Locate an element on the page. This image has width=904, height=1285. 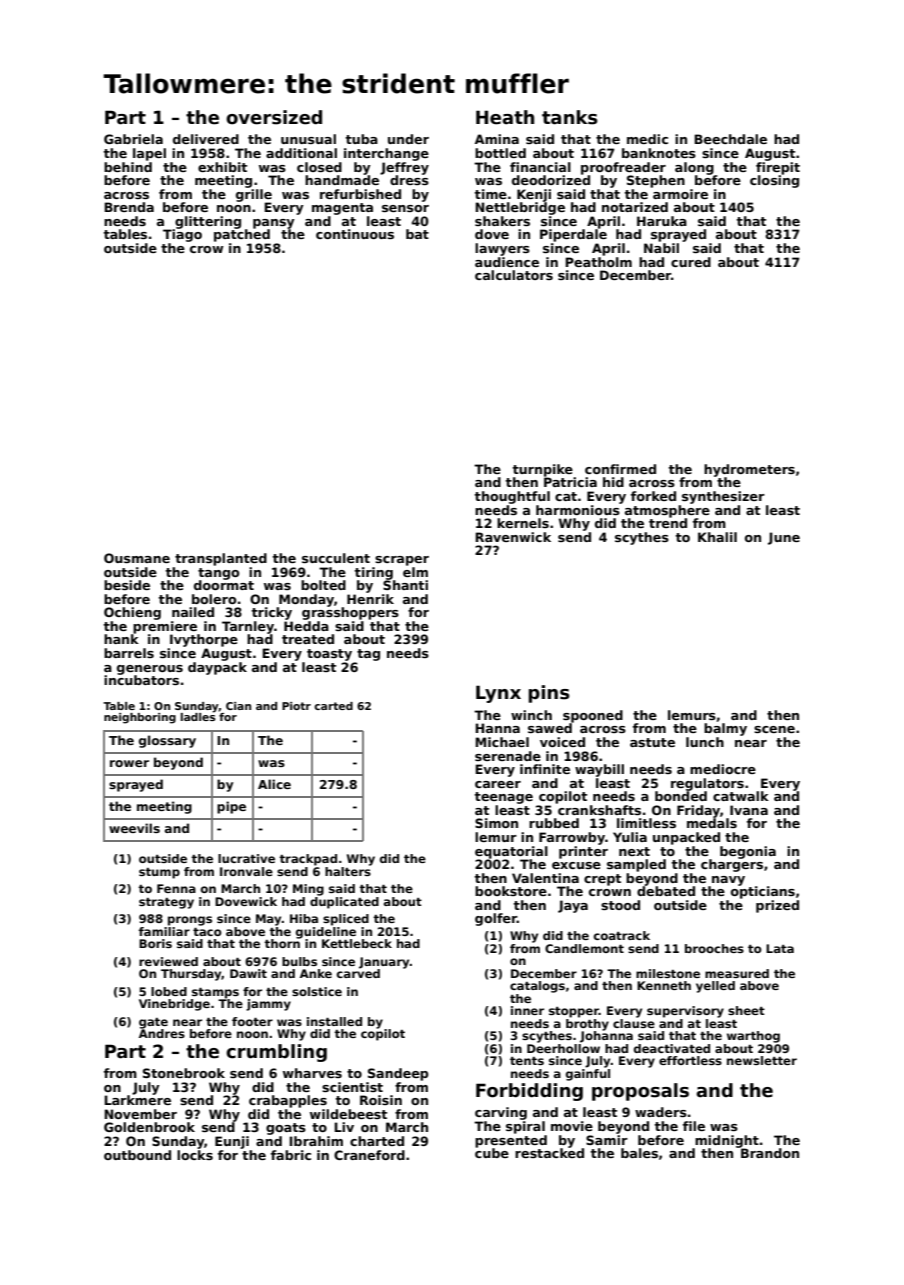
November is located at coordinates (140, 1114).
